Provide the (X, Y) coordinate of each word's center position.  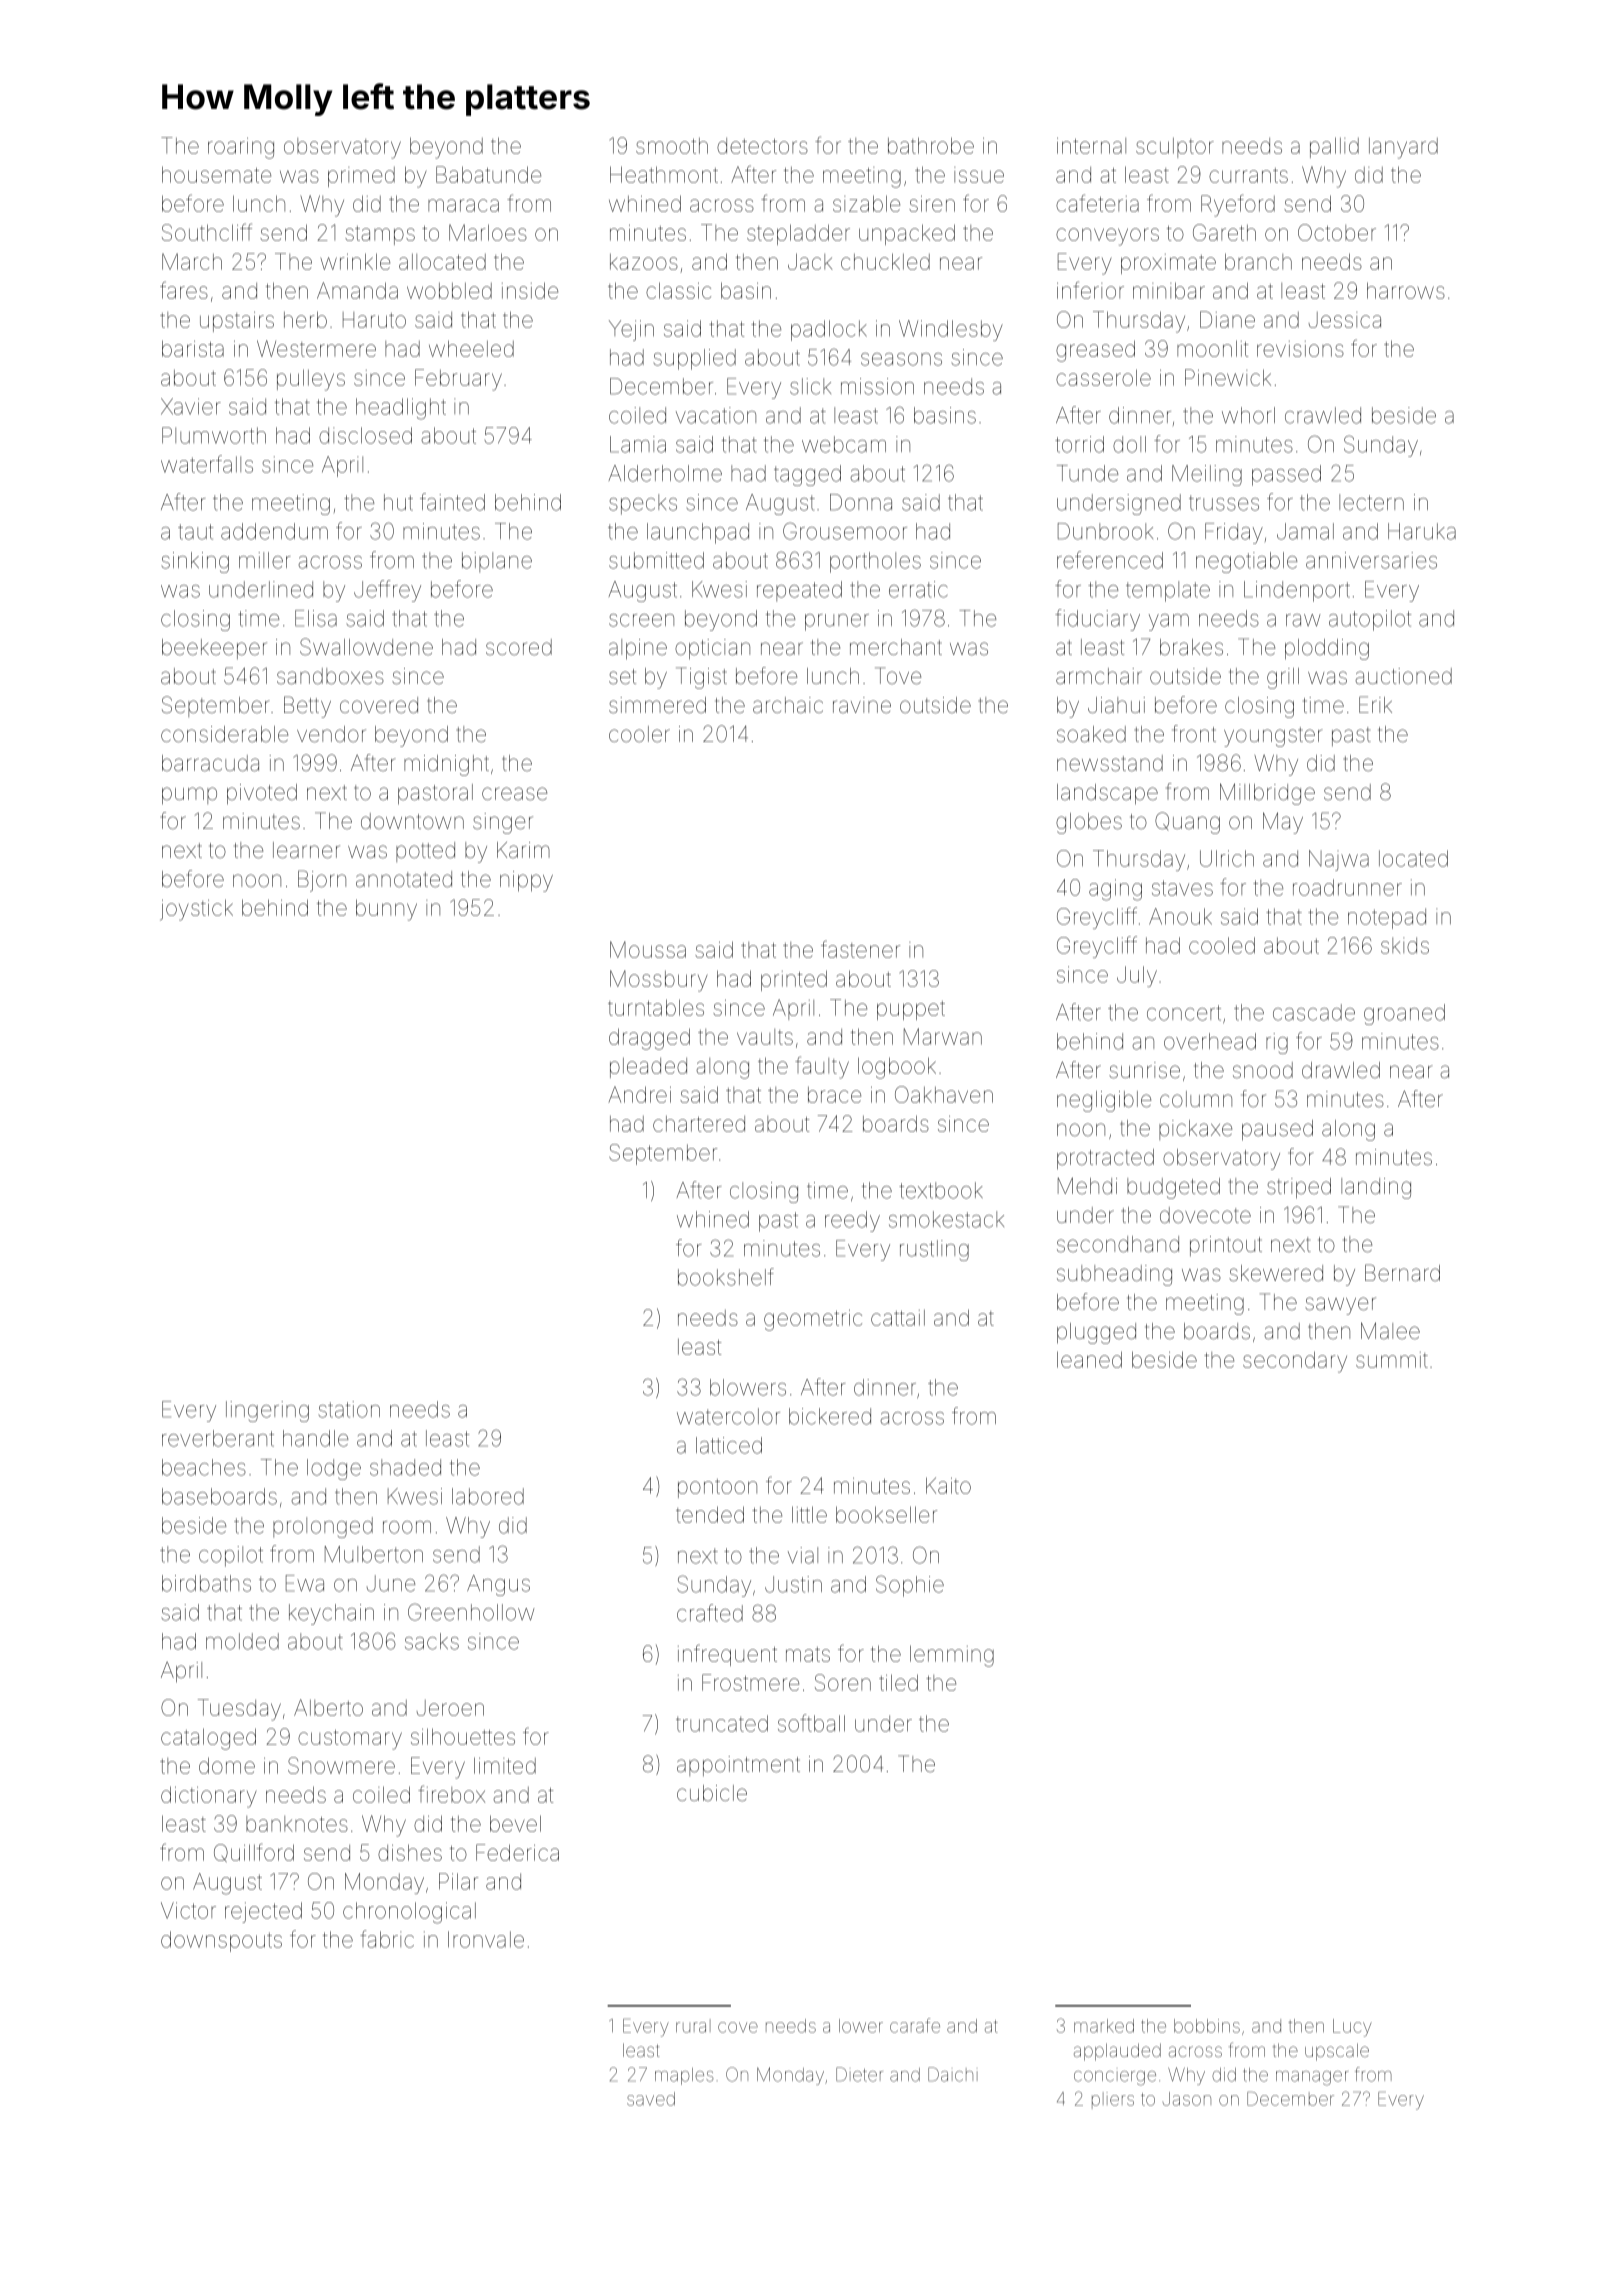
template (1168, 591)
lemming (952, 1656)
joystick (196, 910)
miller (264, 560)
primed (361, 177)
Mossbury (659, 981)
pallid (1334, 147)
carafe (915, 2025)
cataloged (208, 1739)
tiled (898, 1682)
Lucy (1352, 2028)
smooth (672, 146)
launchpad (698, 533)
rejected (263, 1912)
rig (1277, 1043)
